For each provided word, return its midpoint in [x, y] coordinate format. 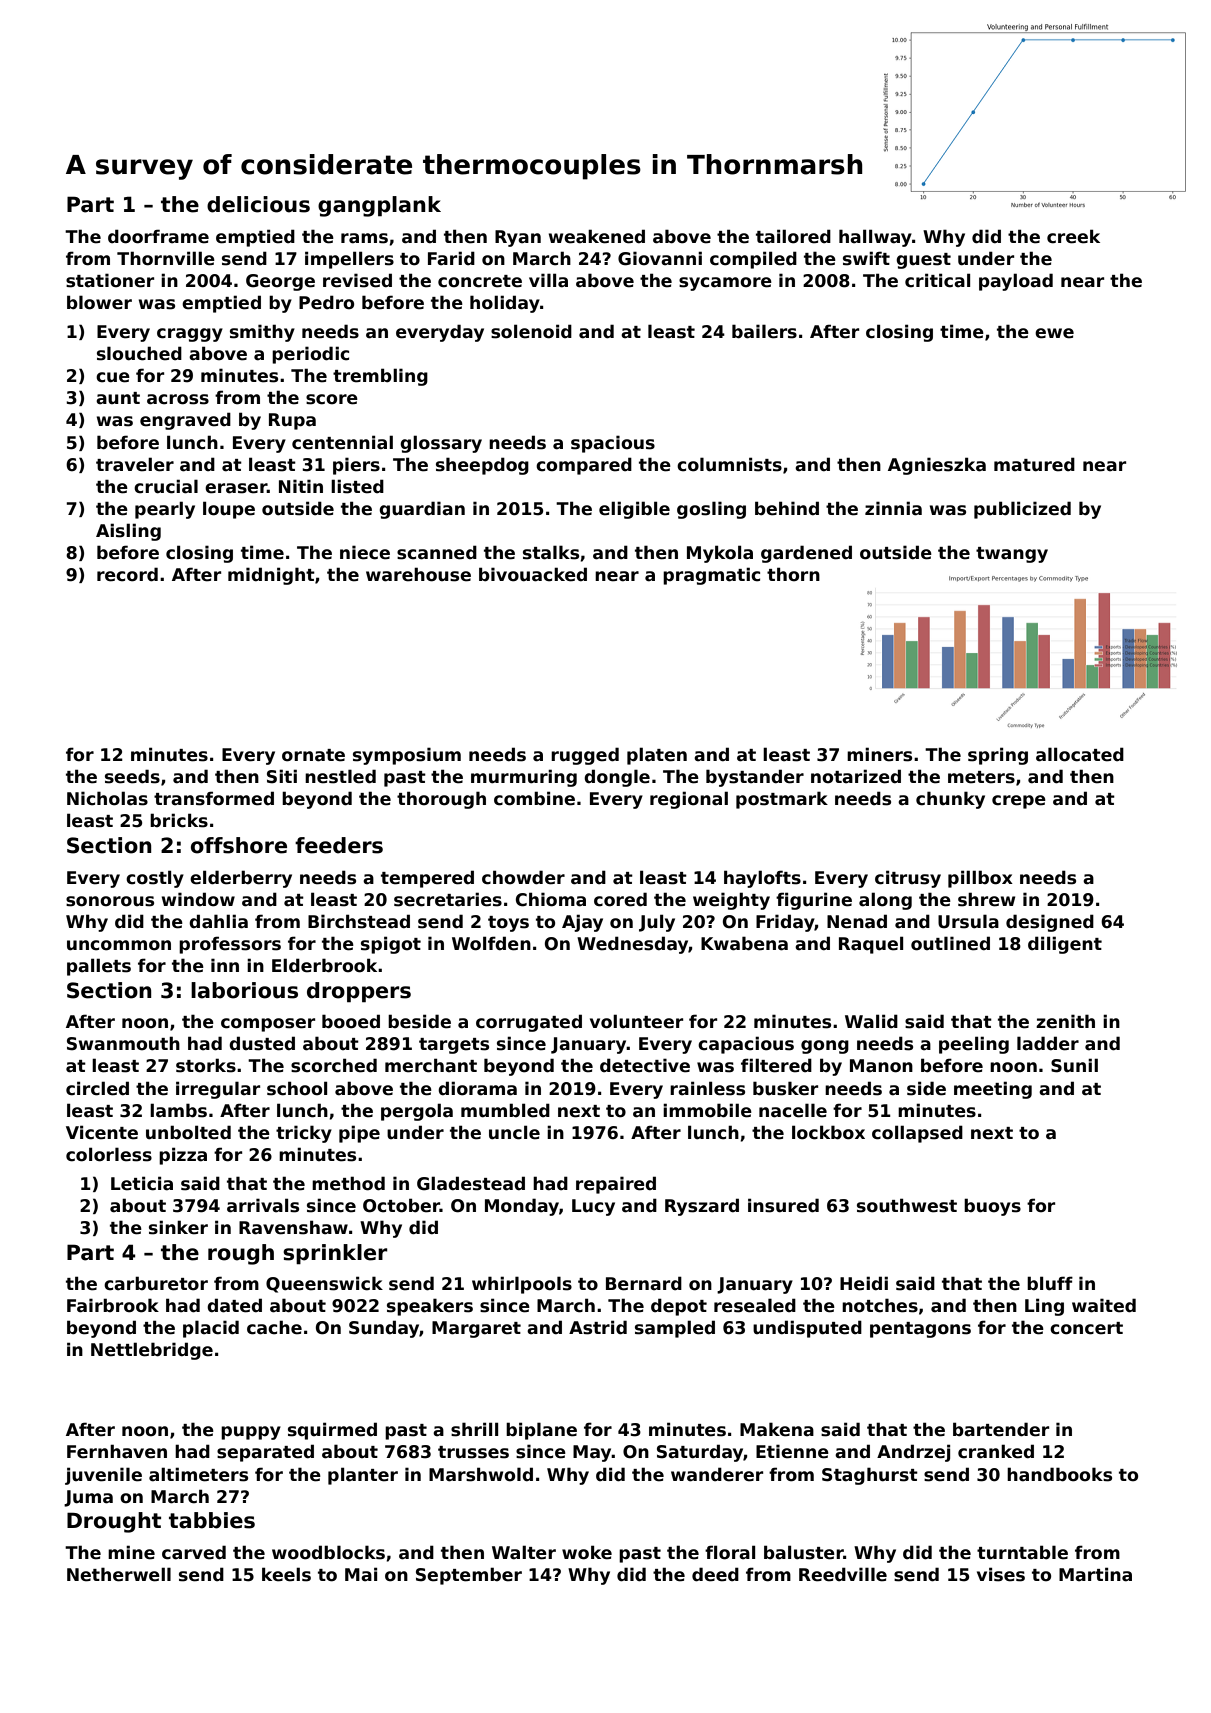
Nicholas [107, 798]
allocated [1080, 754]
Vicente [102, 1132]
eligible [634, 510]
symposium [407, 756]
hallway [875, 238]
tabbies [212, 1520]
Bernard [644, 1283]
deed [715, 1574]
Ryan [518, 238]
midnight [271, 576]
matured [1034, 464]
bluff [1050, 1283]
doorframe [158, 236]
